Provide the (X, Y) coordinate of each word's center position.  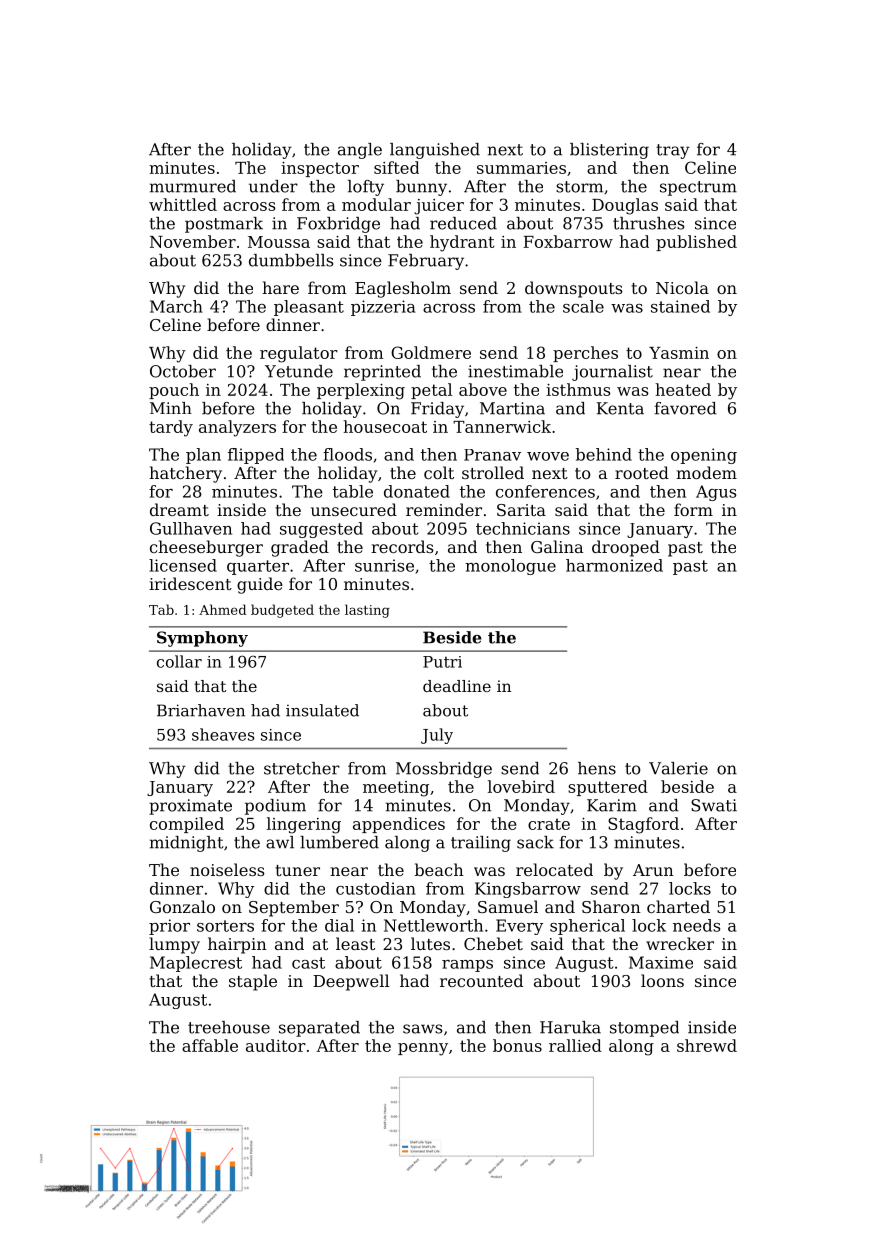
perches (585, 354)
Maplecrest (196, 964)
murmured (193, 186)
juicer (439, 207)
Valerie (678, 768)
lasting (367, 611)
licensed (183, 565)
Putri (442, 662)
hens (597, 768)
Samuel (508, 906)
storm (579, 187)
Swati (714, 805)
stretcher (302, 768)
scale (583, 306)
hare (280, 287)
